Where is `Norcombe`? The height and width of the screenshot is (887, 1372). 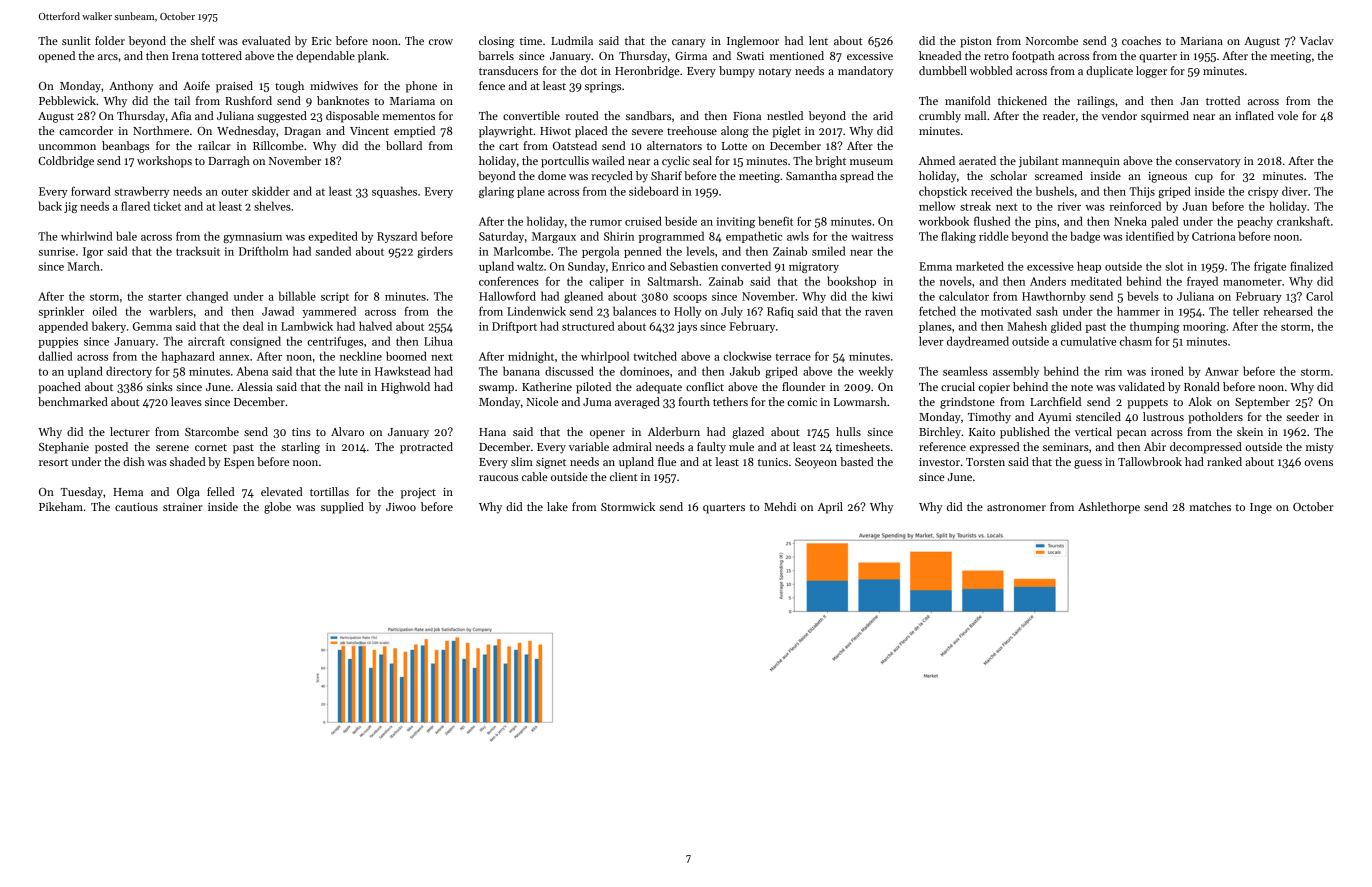 Norcombe is located at coordinates (1052, 40).
